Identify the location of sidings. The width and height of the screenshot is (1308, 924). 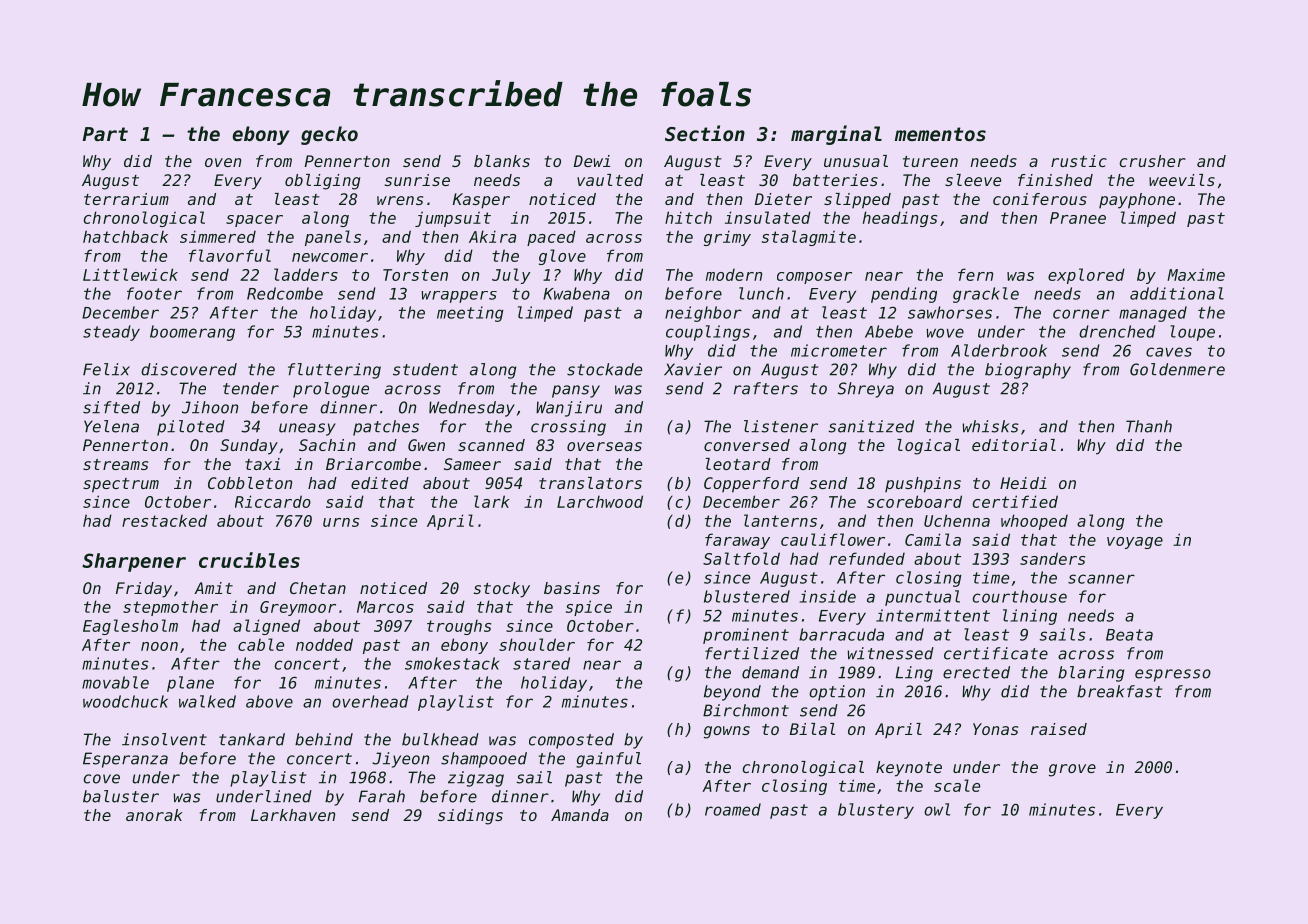
(470, 817).
